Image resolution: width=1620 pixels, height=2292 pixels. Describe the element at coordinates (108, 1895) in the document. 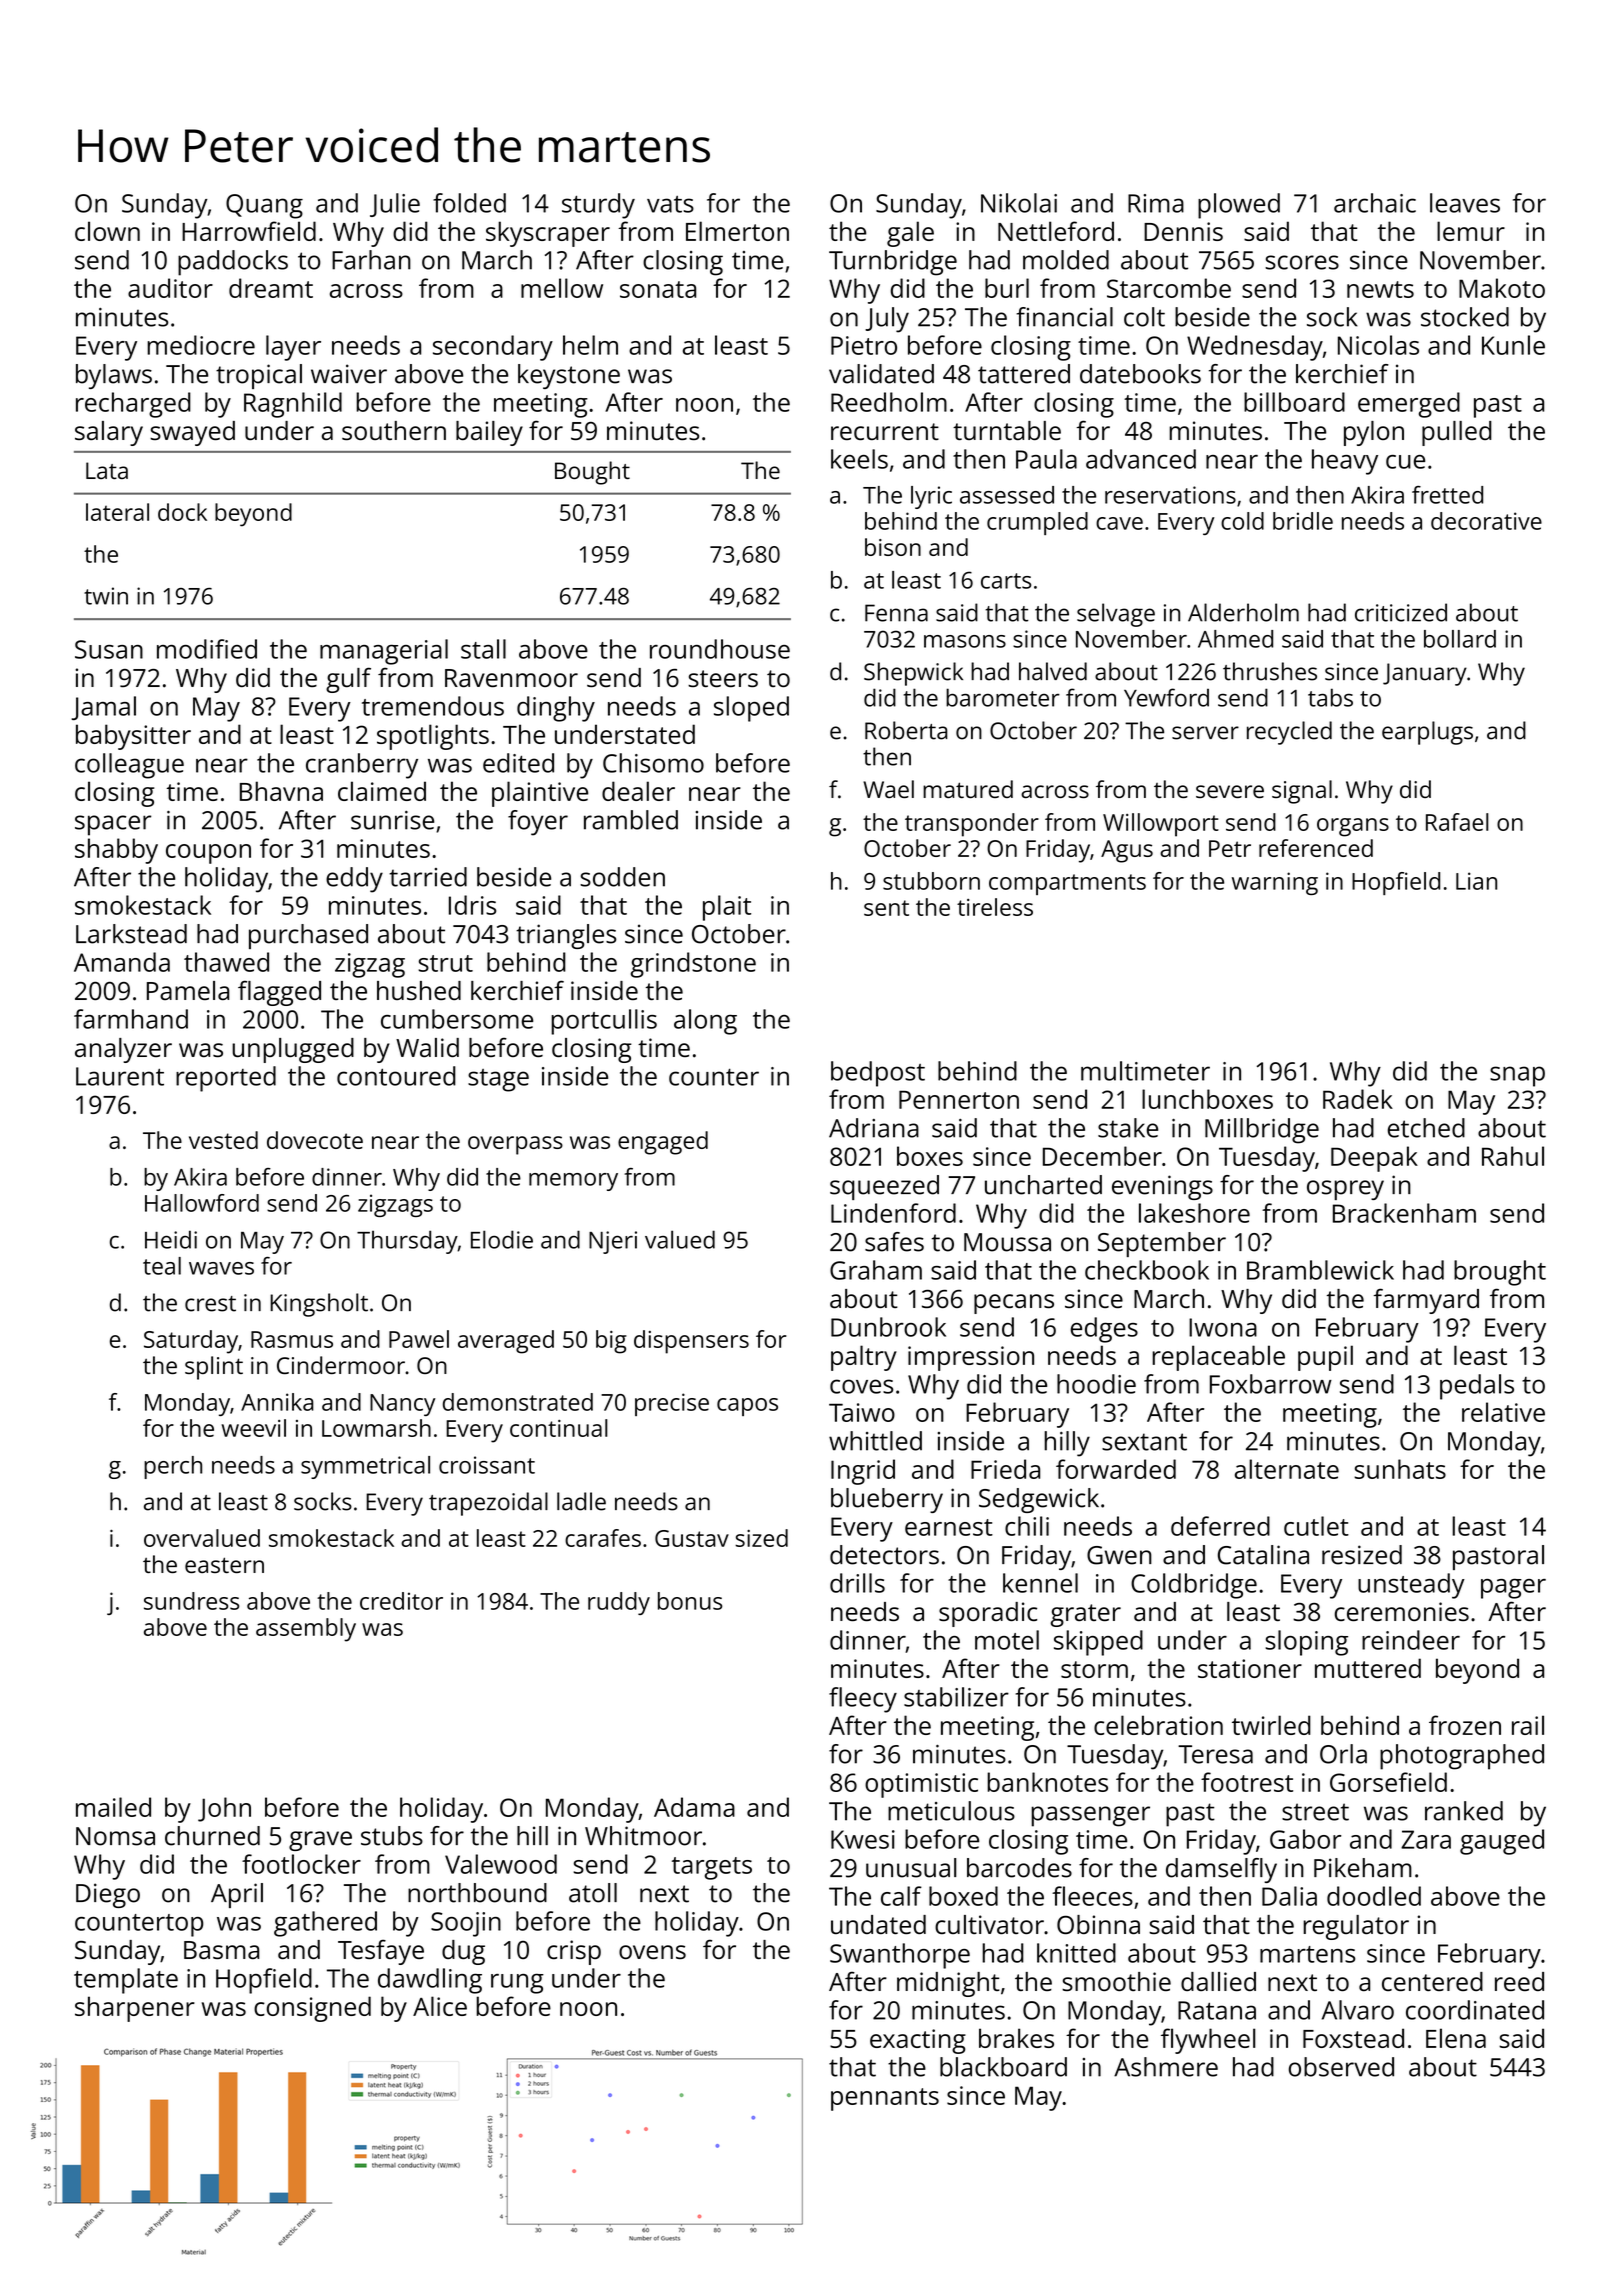

I see `Diego` at that location.
